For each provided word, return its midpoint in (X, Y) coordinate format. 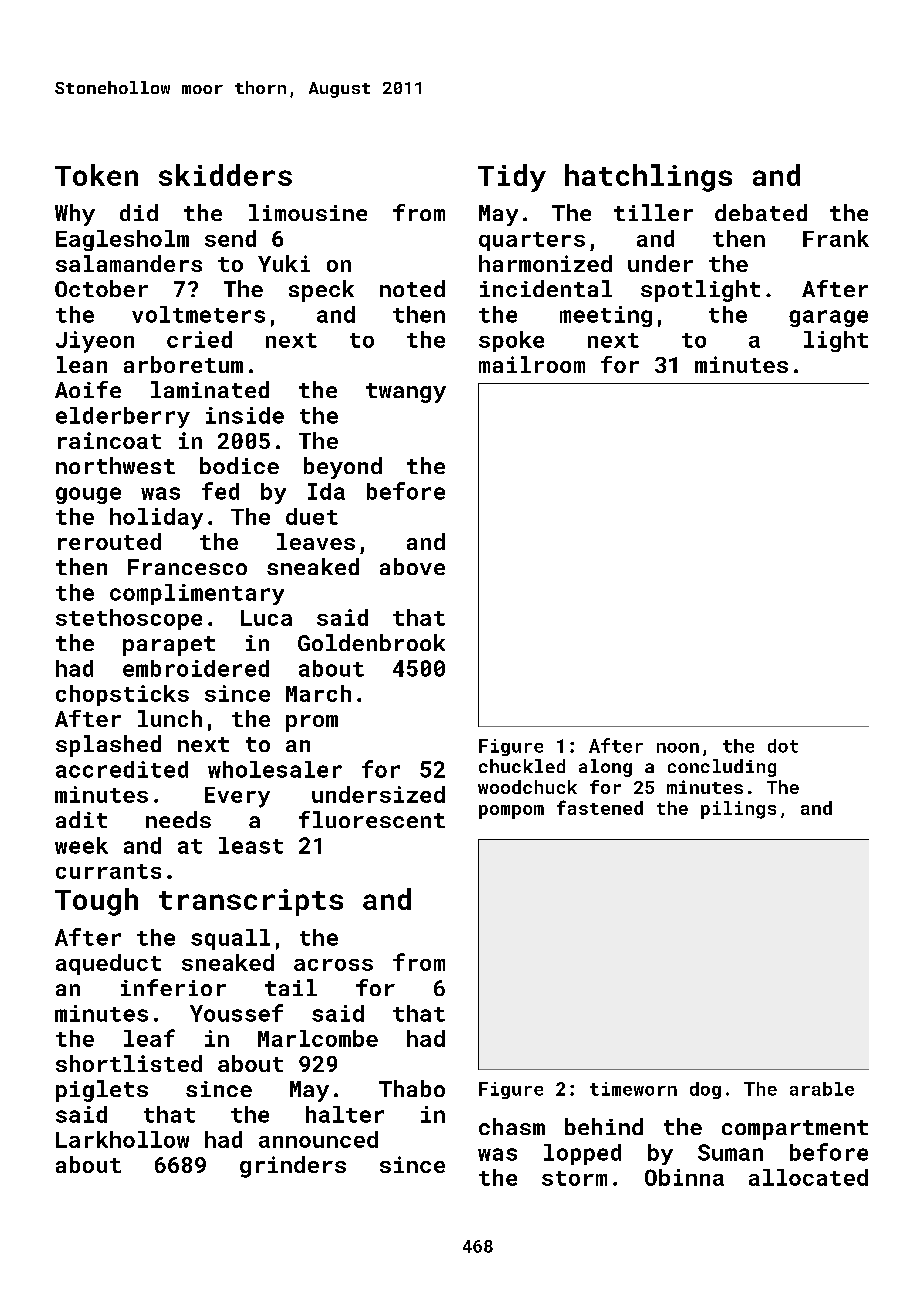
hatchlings (648, 178)
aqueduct (108, 964)
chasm (512, 1126)
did (139, 212)
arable (822, 1089)
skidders (225, 175)
